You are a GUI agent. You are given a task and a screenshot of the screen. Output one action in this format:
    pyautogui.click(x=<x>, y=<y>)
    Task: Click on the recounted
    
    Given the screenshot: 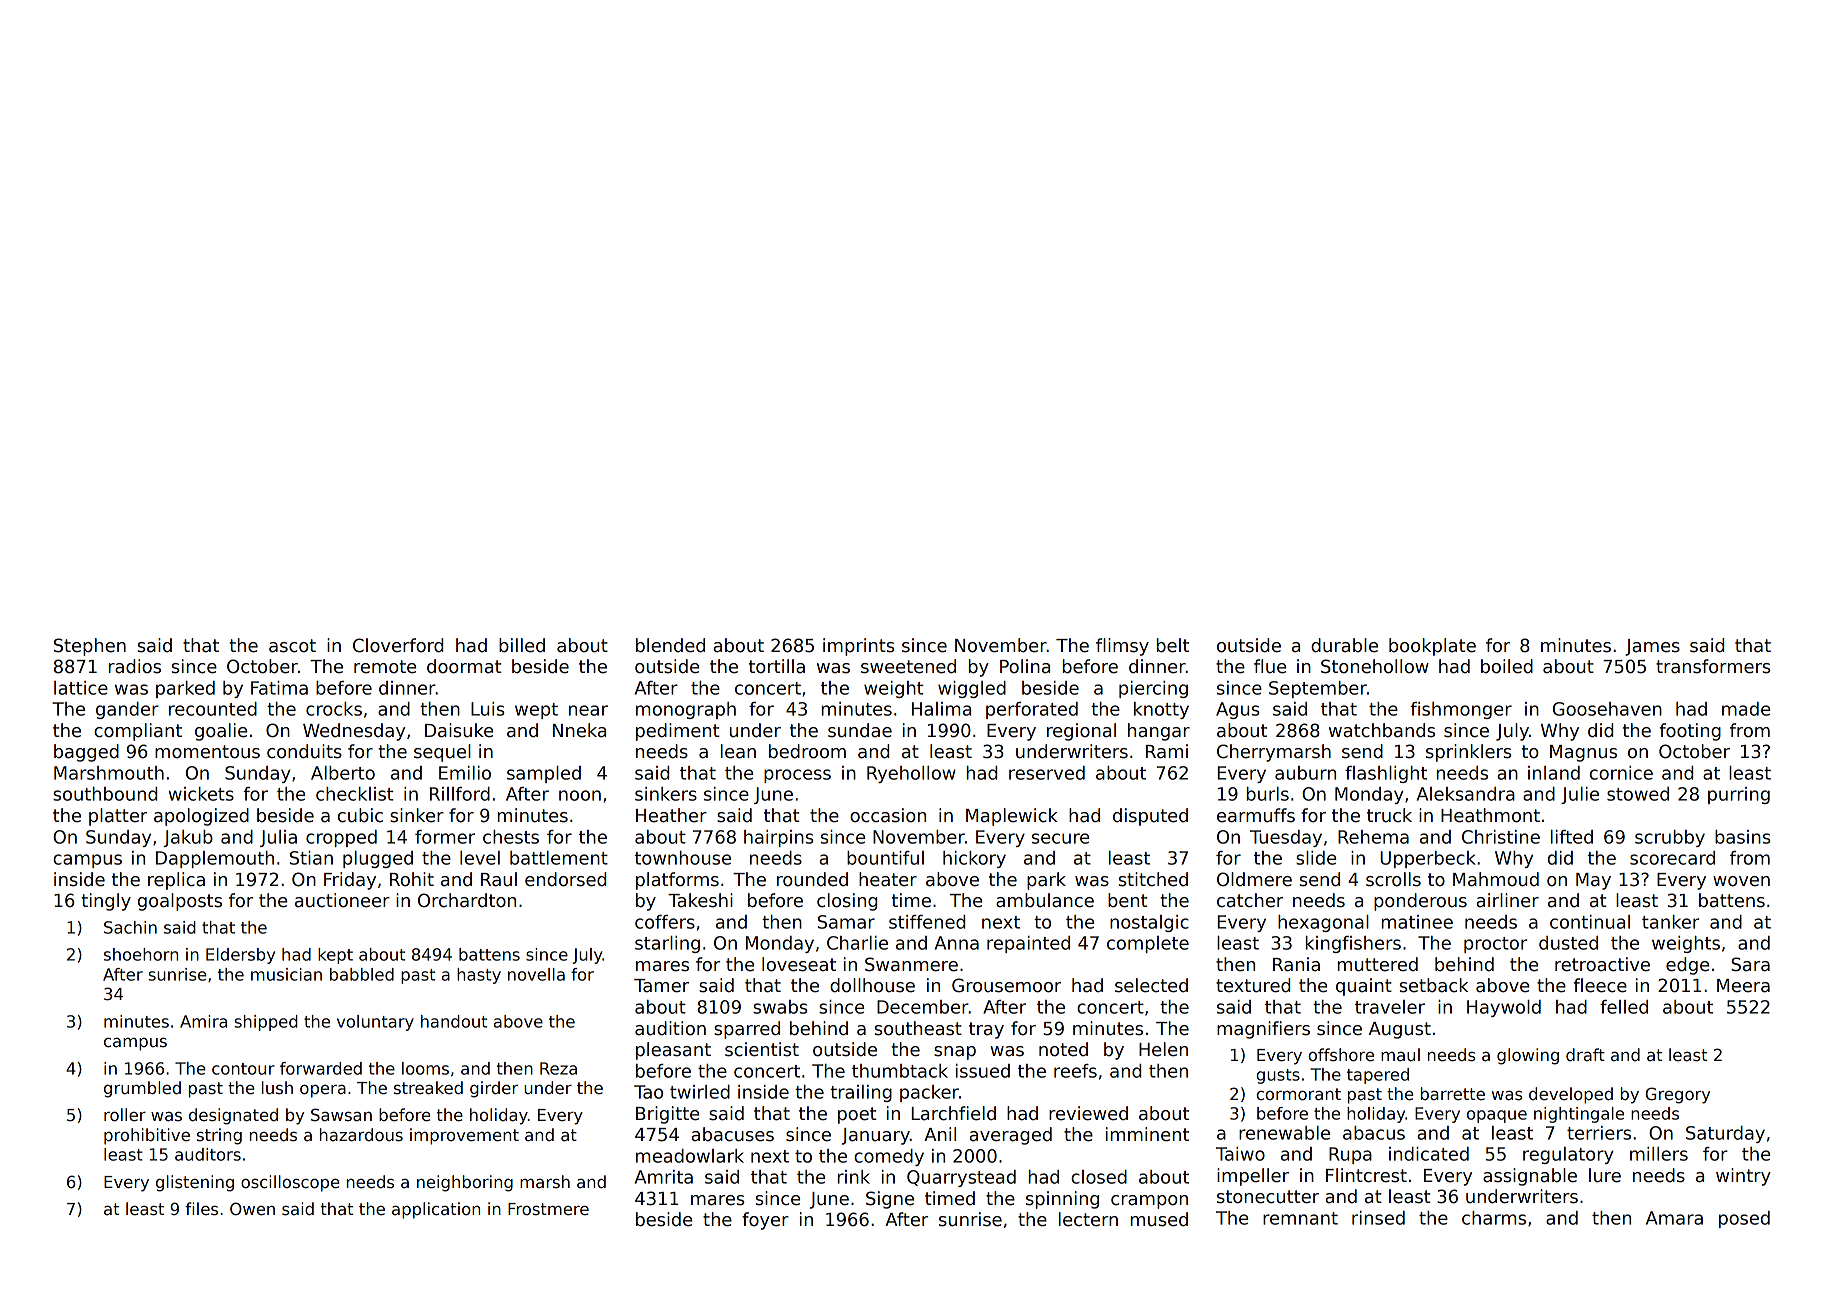 What is the action you would take?
    pyautogui.click(x=213, y=709)
